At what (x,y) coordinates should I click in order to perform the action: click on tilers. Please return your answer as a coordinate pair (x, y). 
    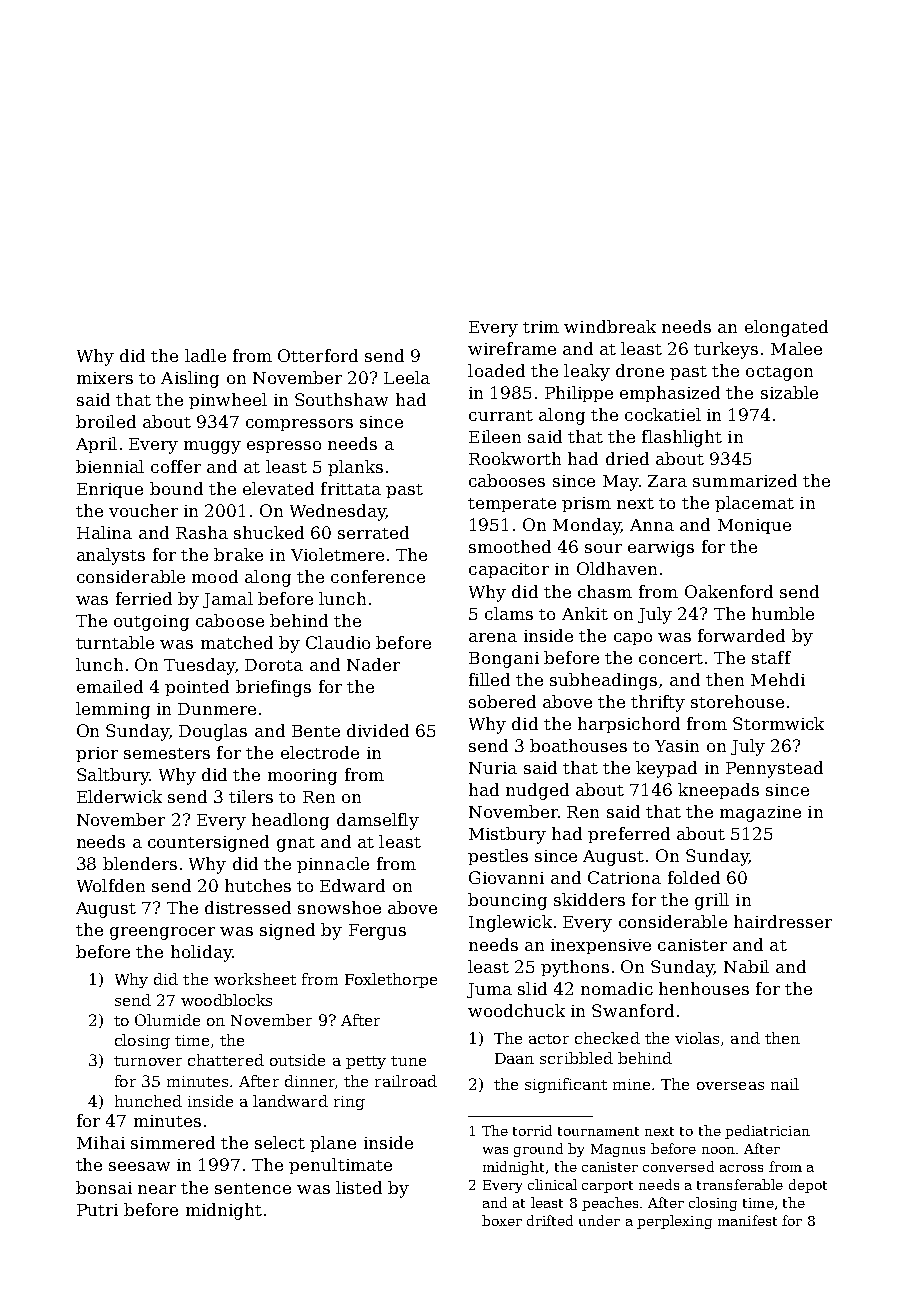
    Looking at the image, I should click on (251, 796).
